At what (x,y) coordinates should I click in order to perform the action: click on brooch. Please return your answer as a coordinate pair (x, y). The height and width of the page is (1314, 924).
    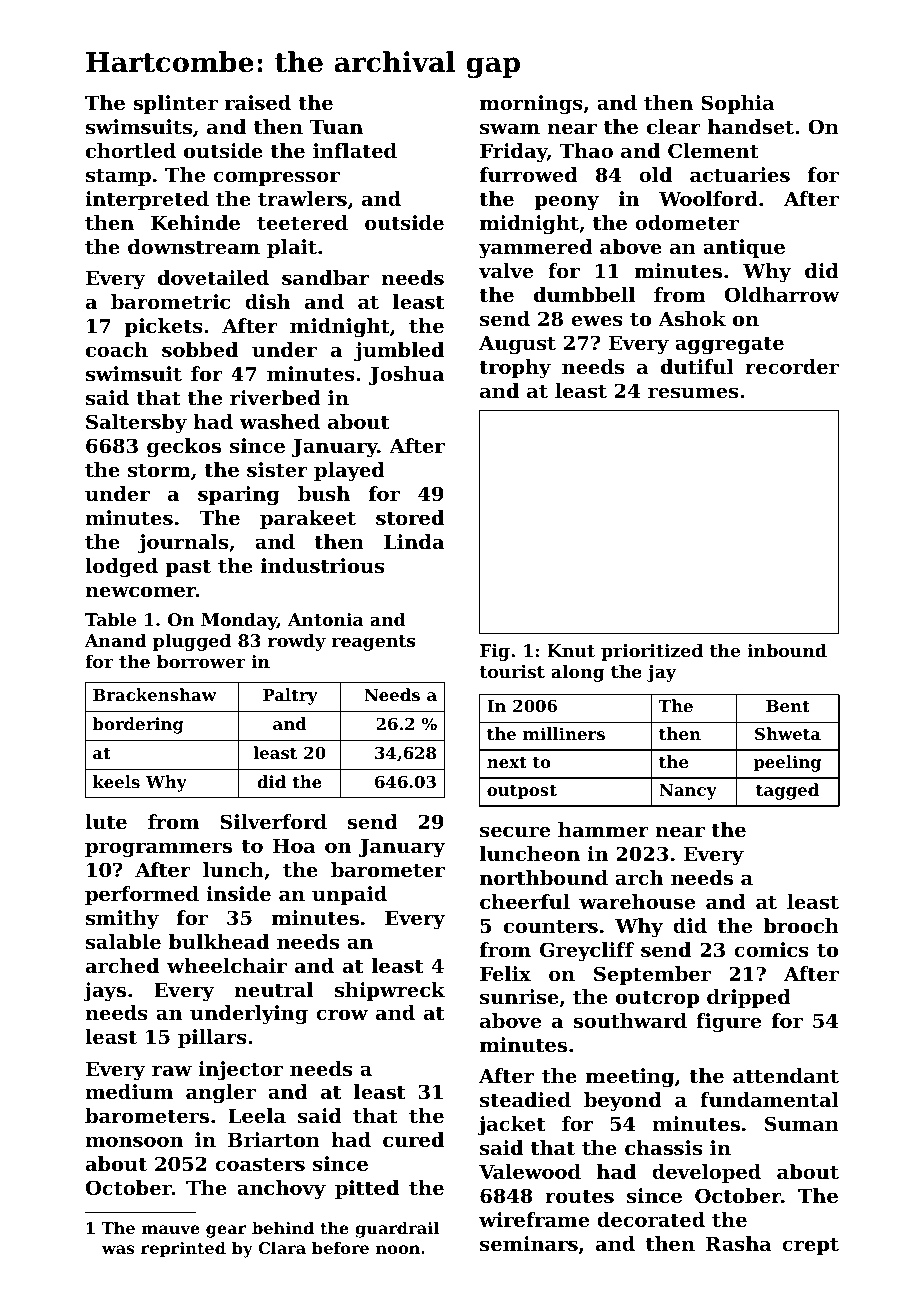
    Looking at the image, I should click on (801, 926).
